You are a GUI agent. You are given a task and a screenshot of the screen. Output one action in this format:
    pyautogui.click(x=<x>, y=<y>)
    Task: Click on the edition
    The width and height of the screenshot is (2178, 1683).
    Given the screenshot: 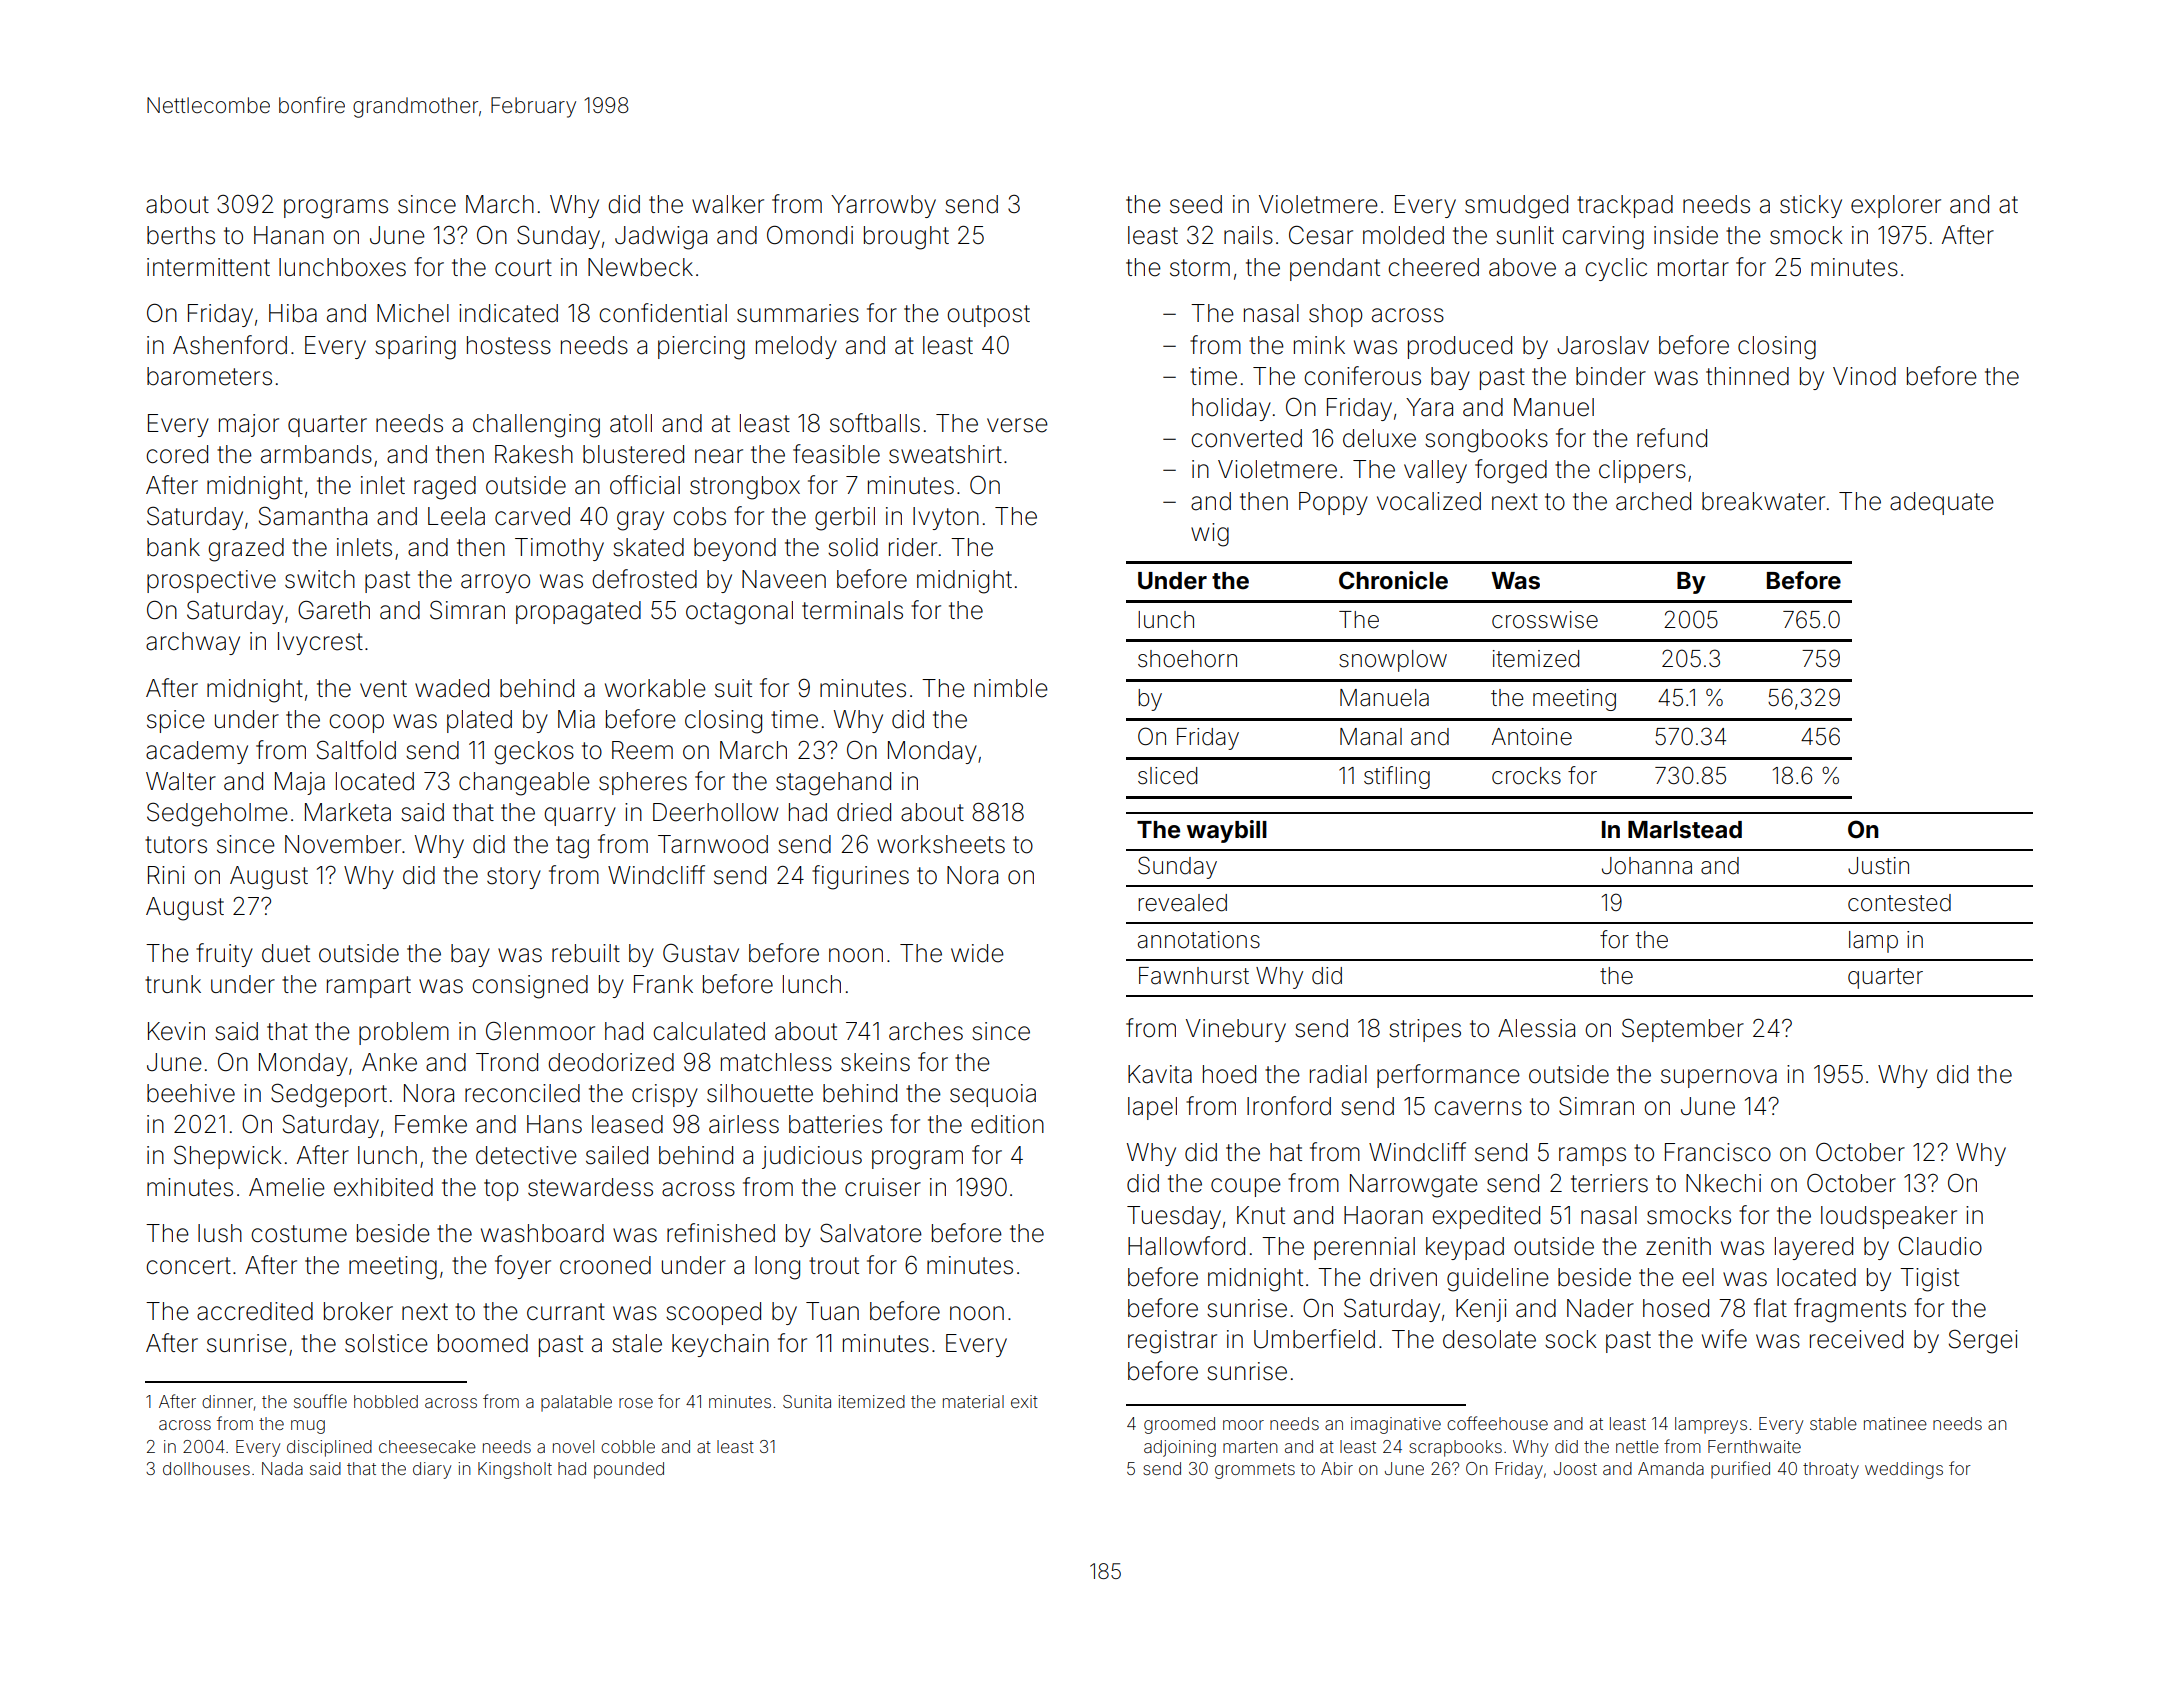 What is the action you would take?
    pyautogui.click(x=1007, y=1124)
